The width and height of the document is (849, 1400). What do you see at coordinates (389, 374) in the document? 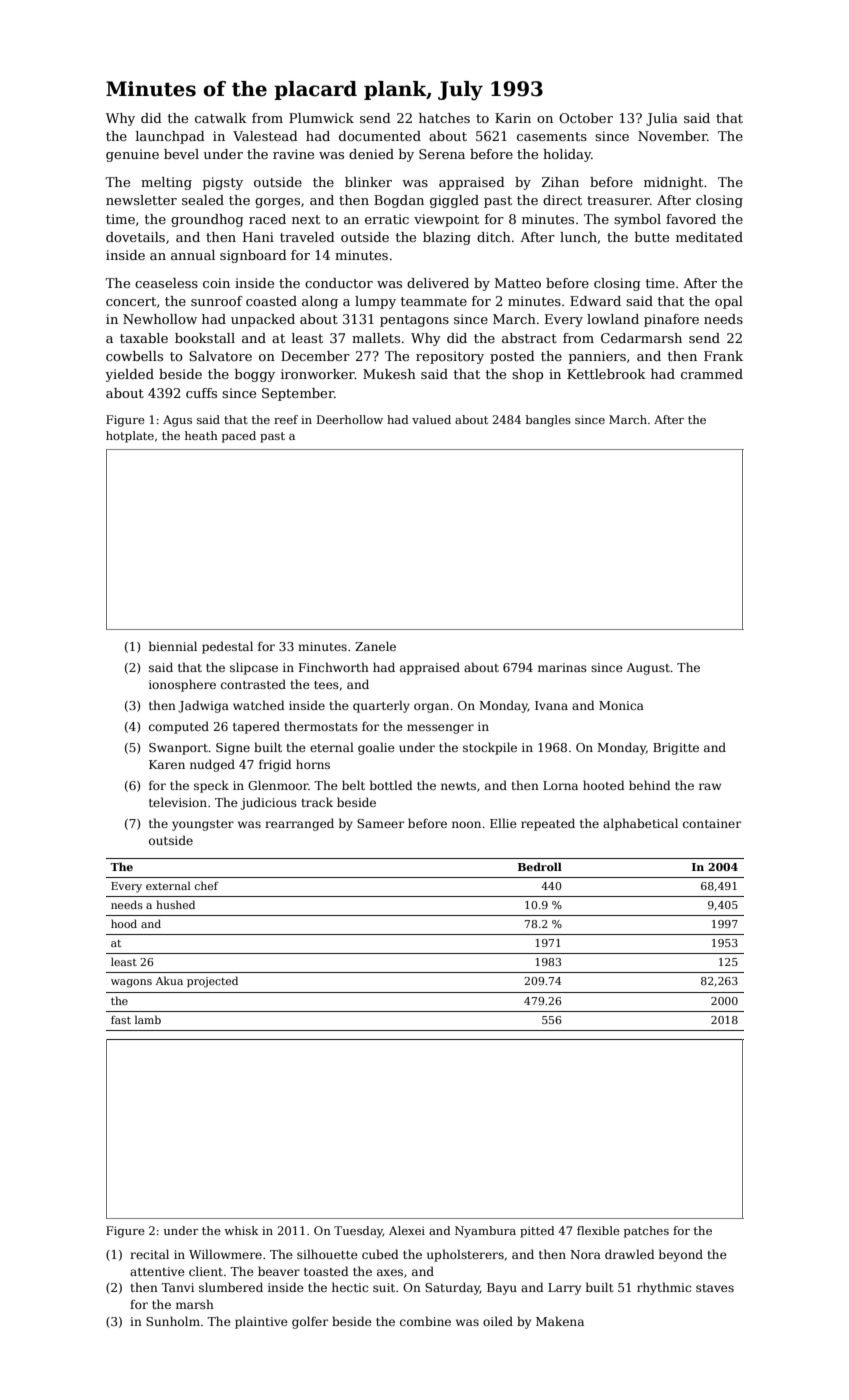
I see `Mukesh` at bounding box center [389, 374].
